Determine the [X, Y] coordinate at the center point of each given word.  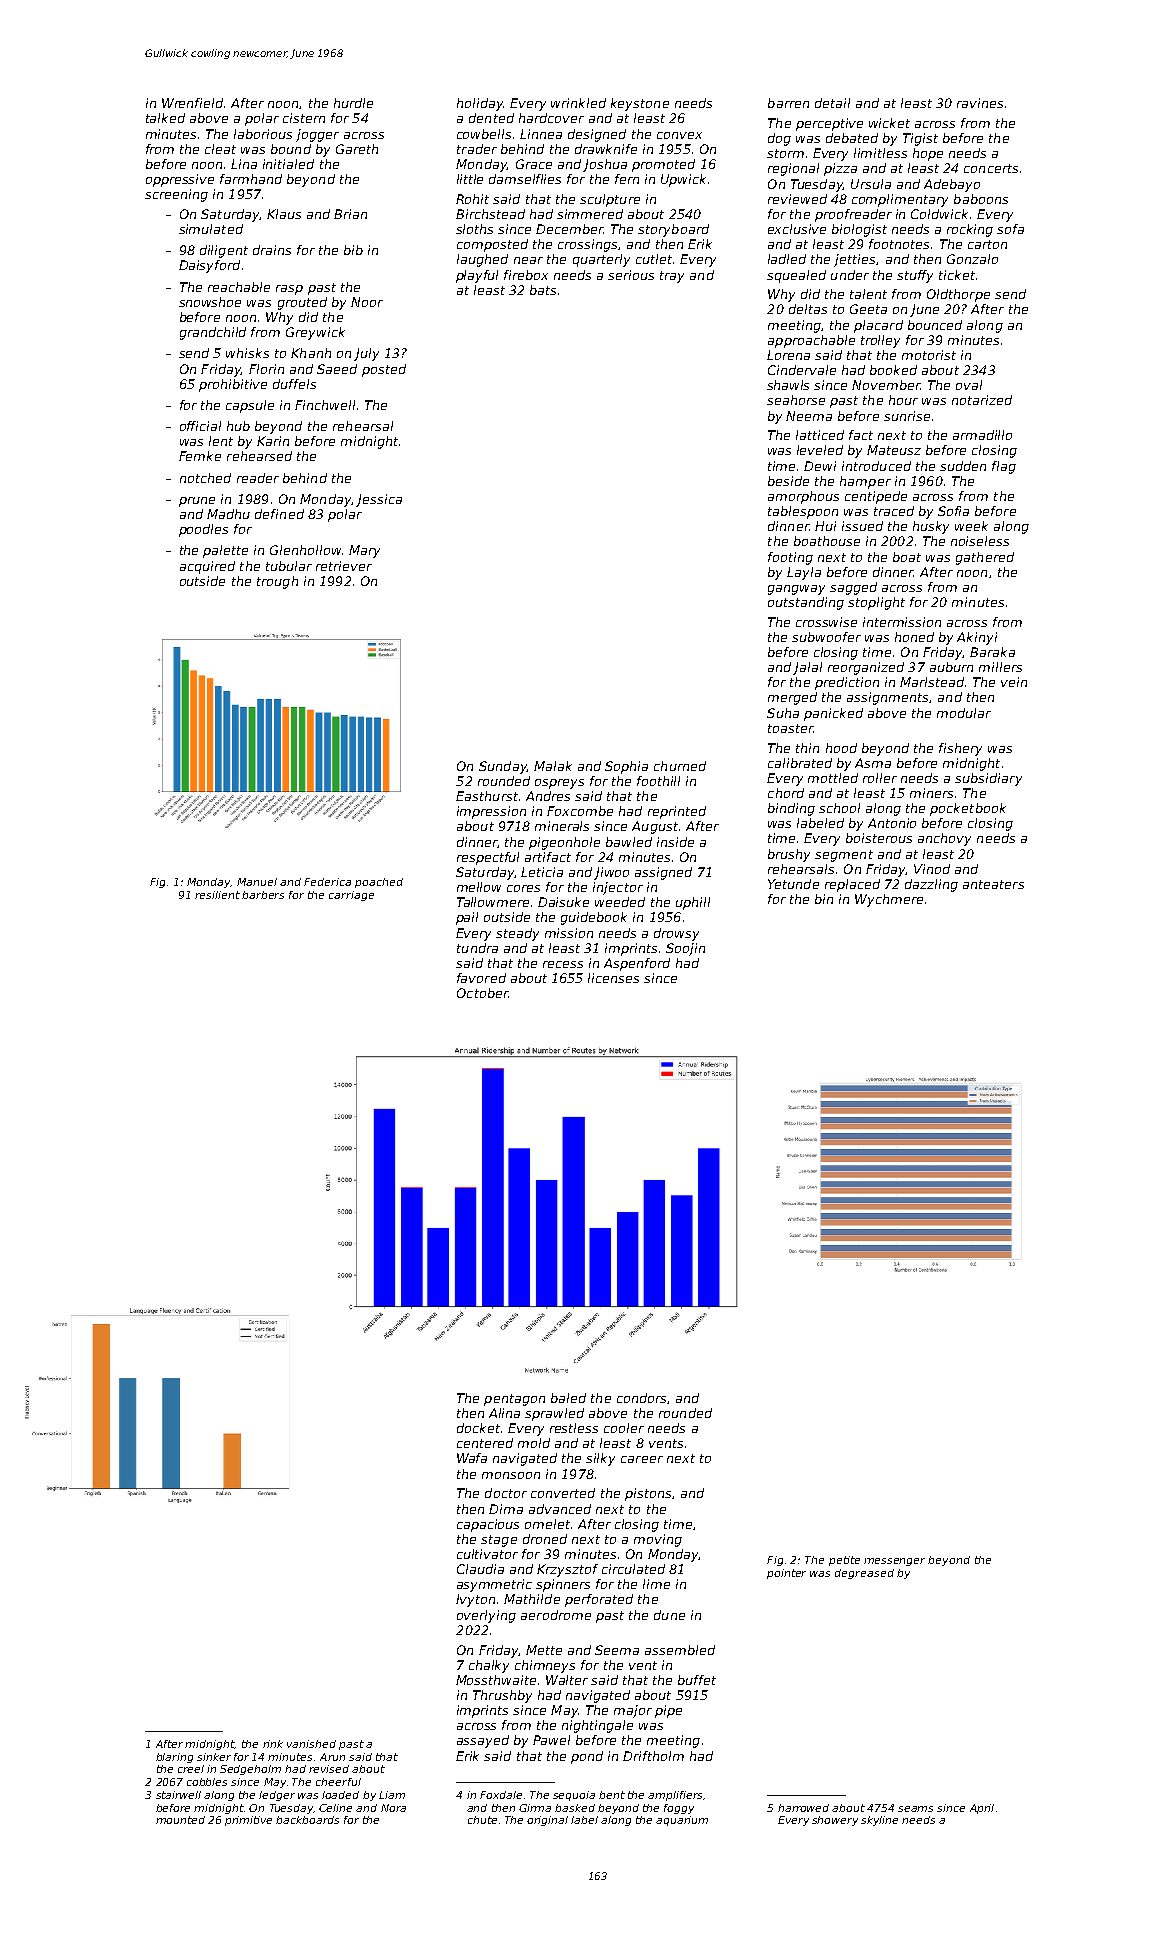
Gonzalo [972, 259]
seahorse [796, 400]
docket [478, 1428]
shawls [788, 385]
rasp [289, 290]
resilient [217, 895]
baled [568, 1398]
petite [844, 1561]
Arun [332, 1757]
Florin [266, 369]
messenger [894, 1562]
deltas [808, 309]
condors [641, 1398]
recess [563, 964]
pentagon [514, 1400]
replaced [852, 885]
